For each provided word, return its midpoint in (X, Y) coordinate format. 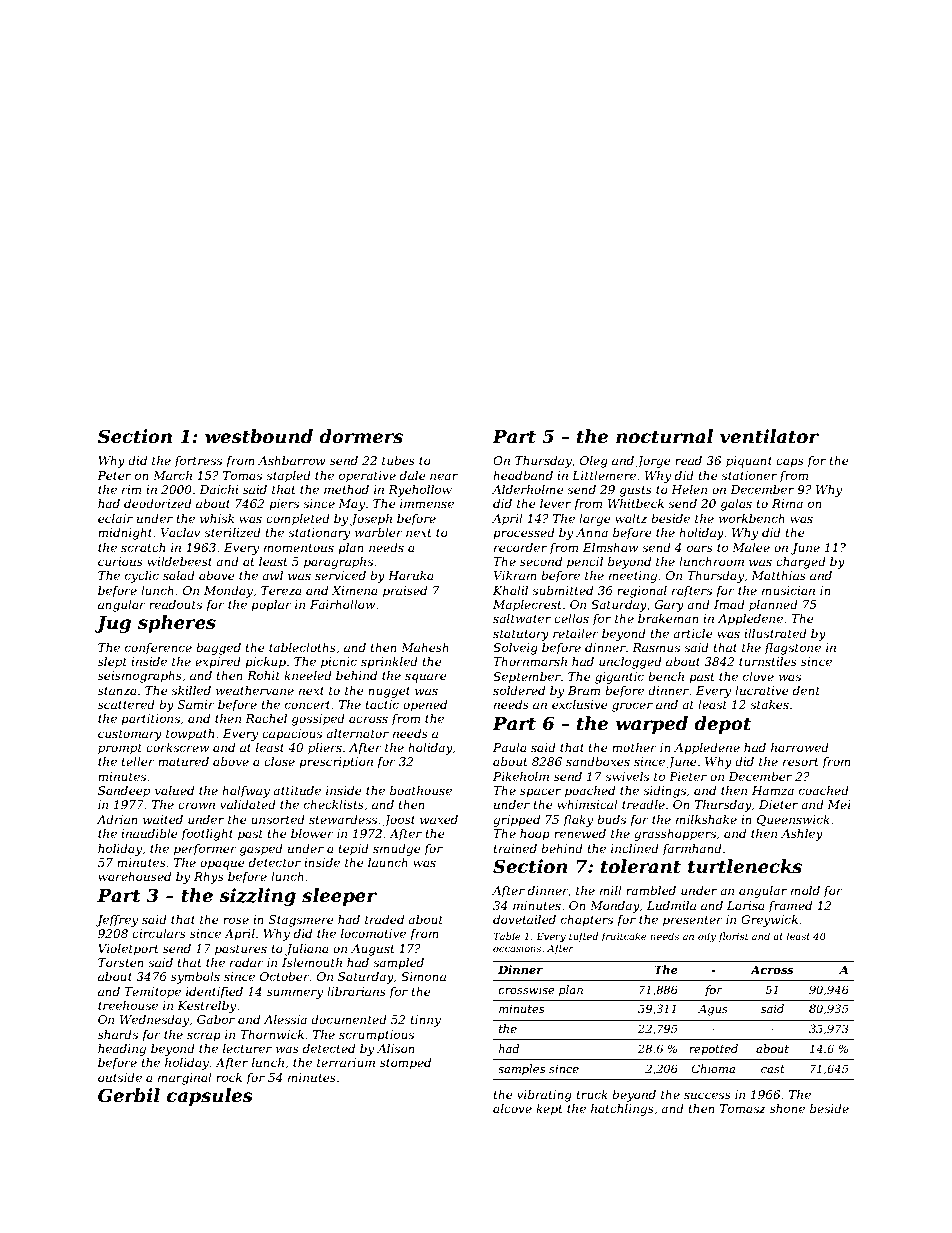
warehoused (134, 876)
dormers (361, 436)
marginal (185, 1079)
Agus (713, 1010)
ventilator (769, 436)
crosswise (527, 989)
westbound (259, 436)
